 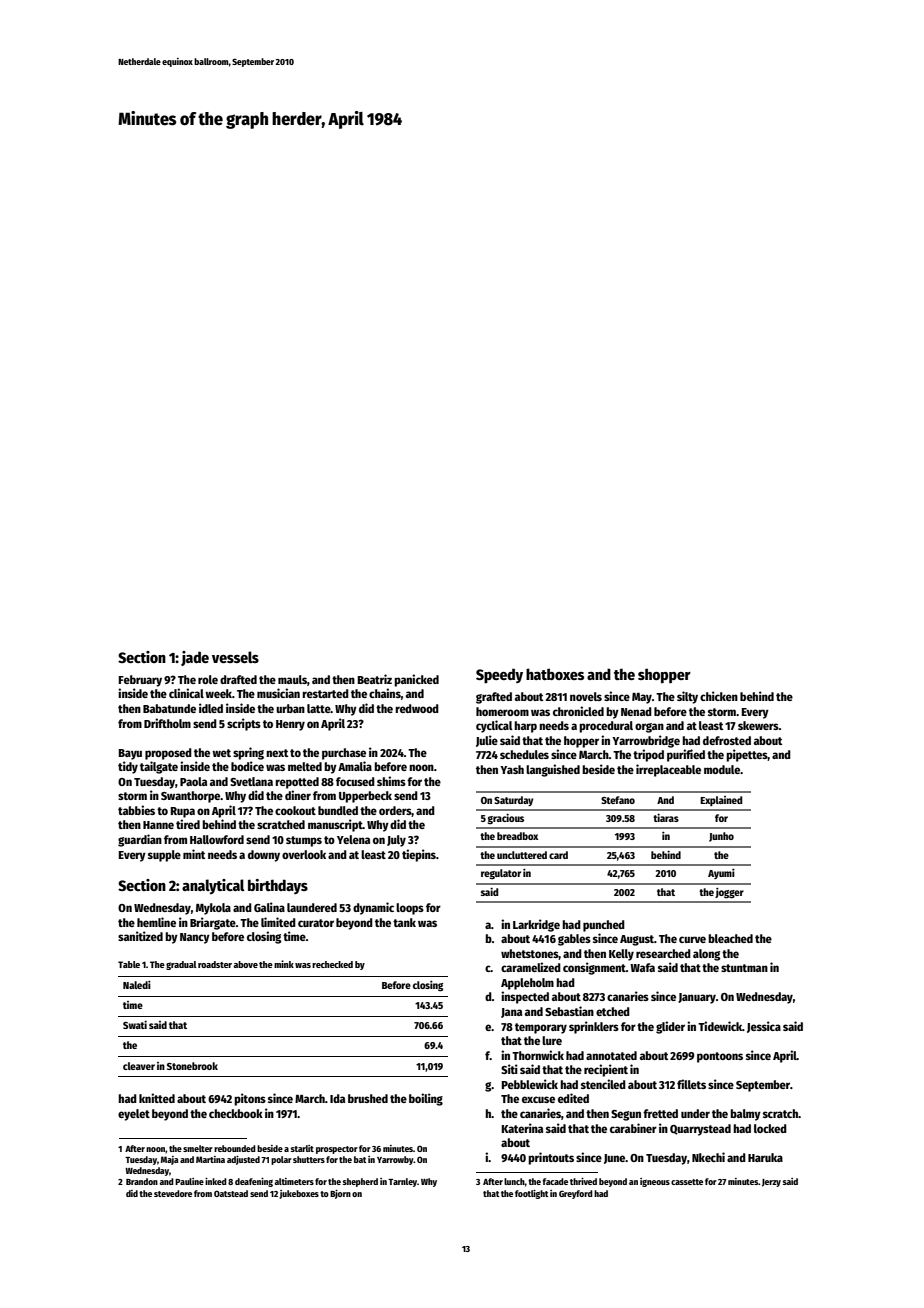 I want to click on Katerina, so click(x=522, y=1128).
